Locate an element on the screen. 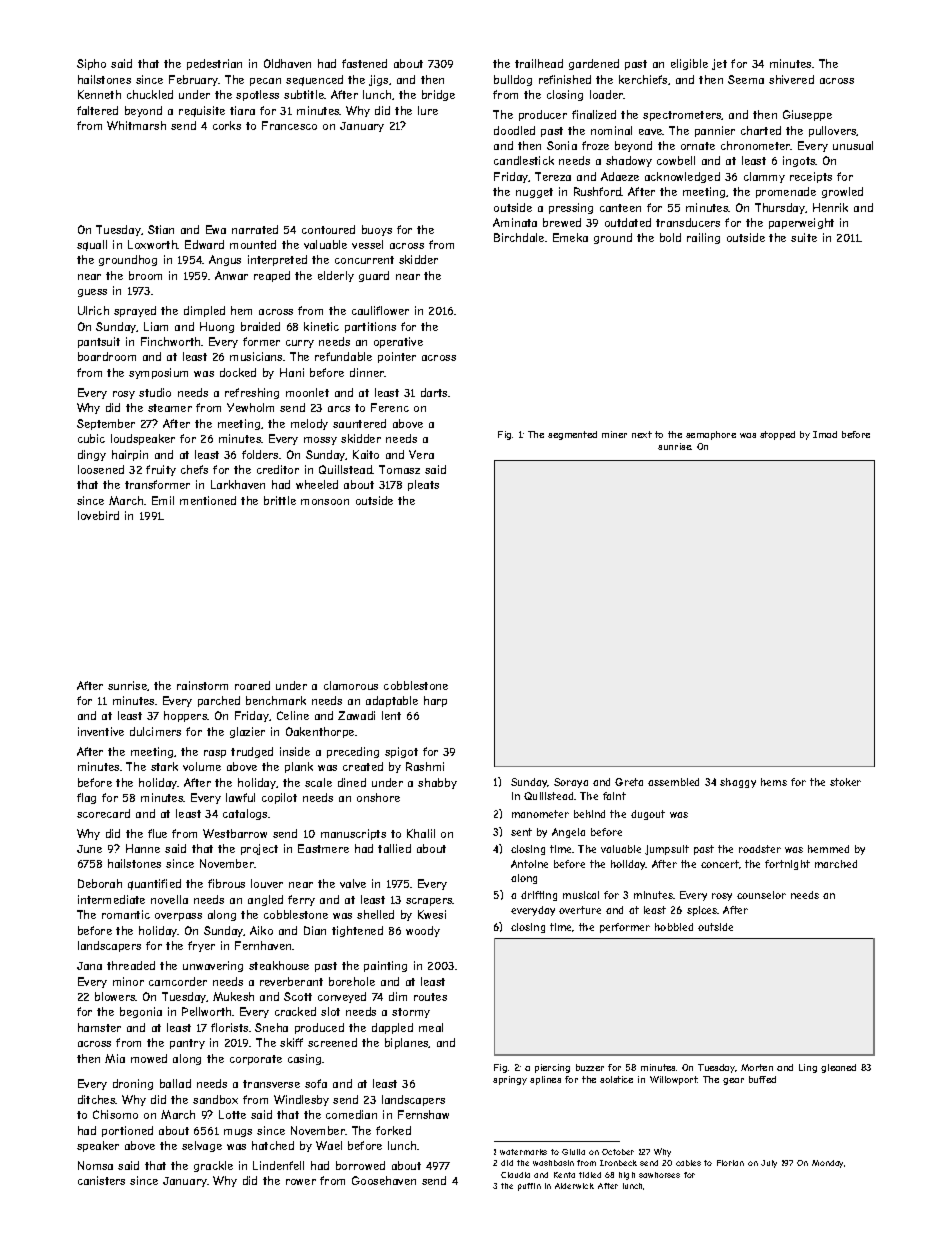 The image size is (952, 1233). segmented is located at coordinates (572, 435).
